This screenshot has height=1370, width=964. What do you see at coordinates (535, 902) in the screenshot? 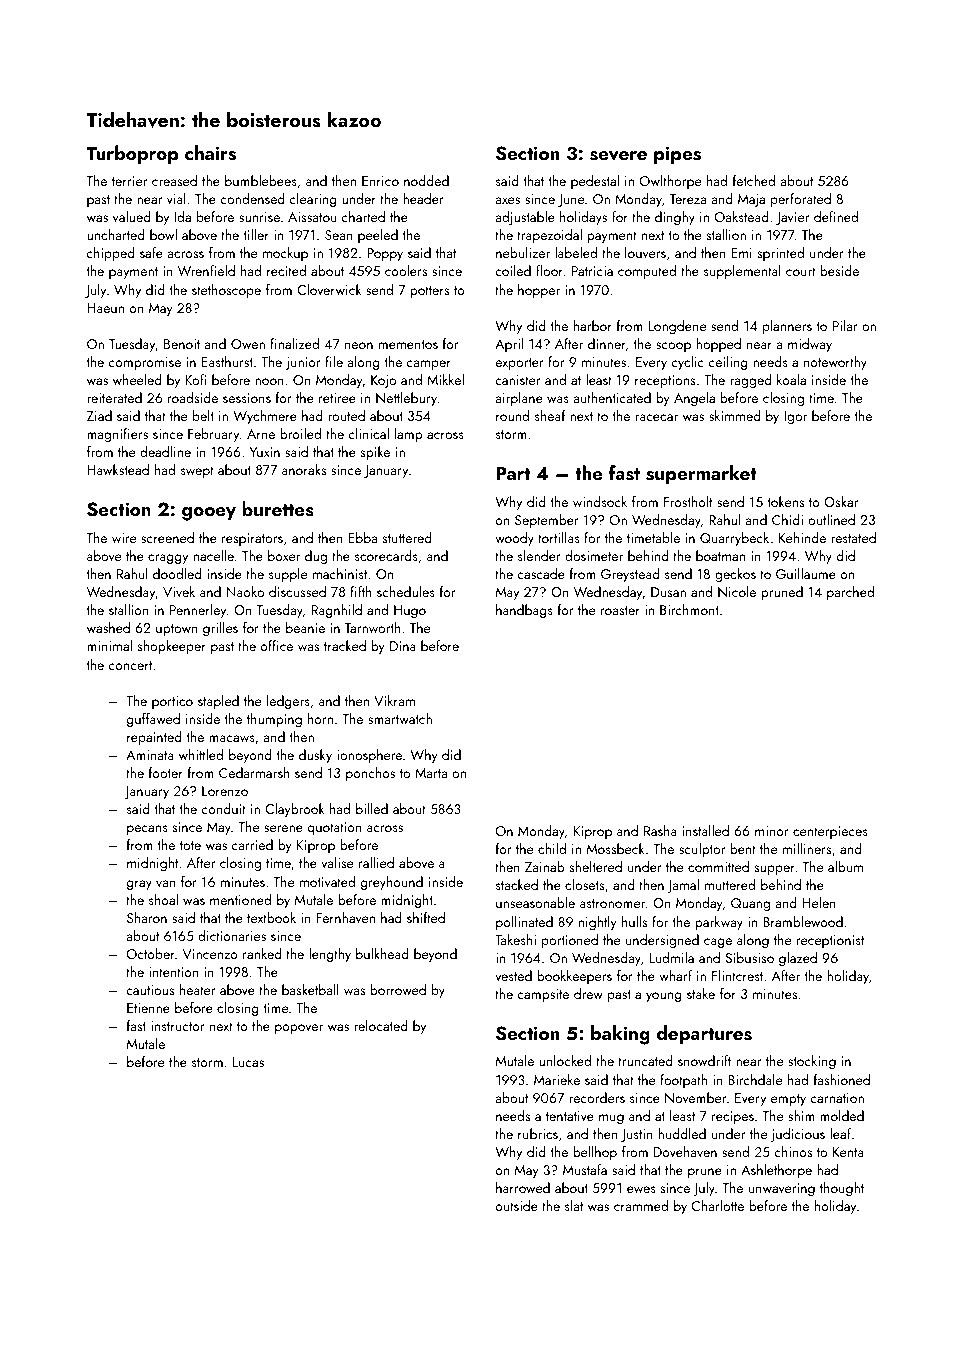
I see `unseasonable` at bounding box center [535, 902].
